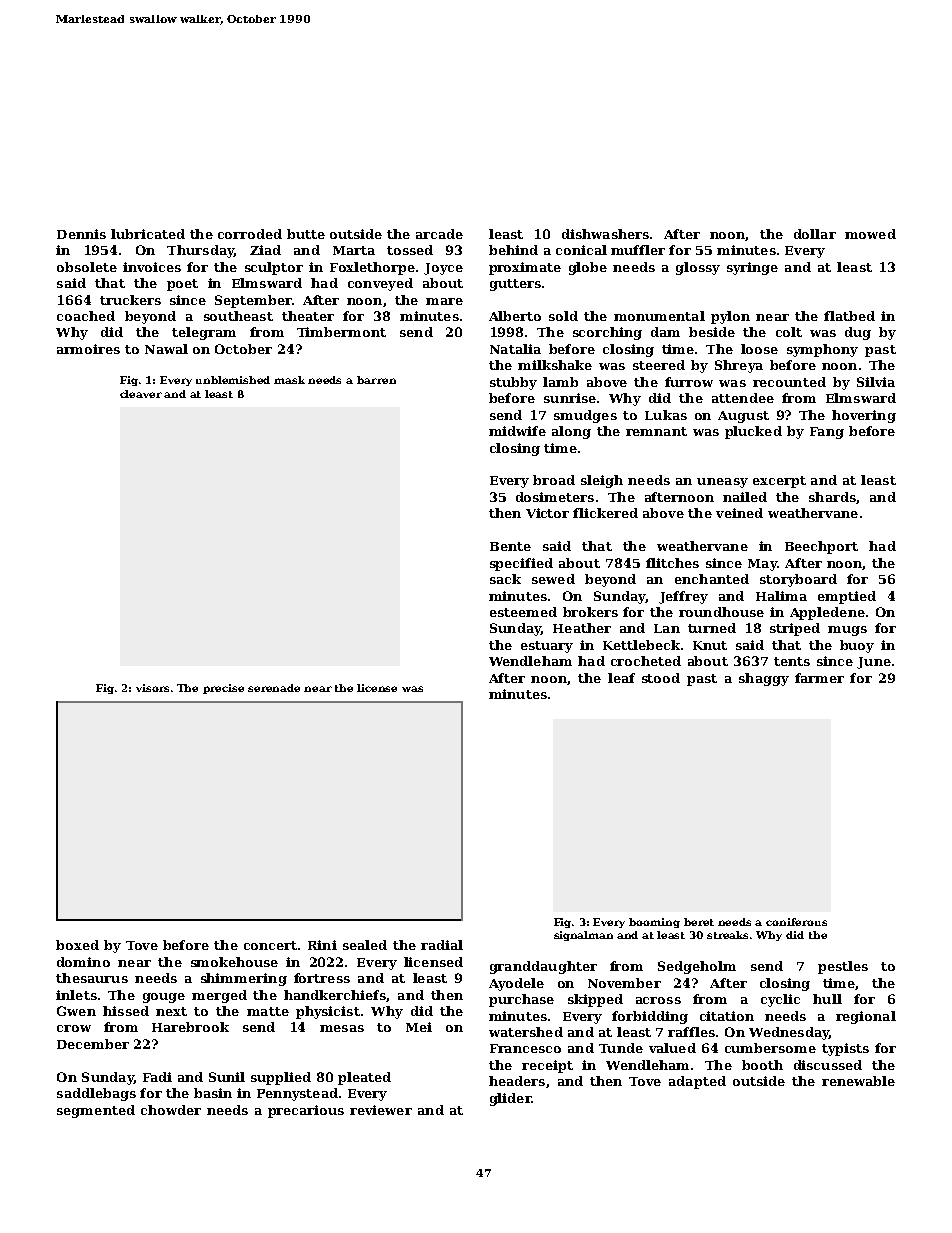  What do you see at coordinates (583, 936) in the document?
I see `signalman` at bounding box center [583, 936].
